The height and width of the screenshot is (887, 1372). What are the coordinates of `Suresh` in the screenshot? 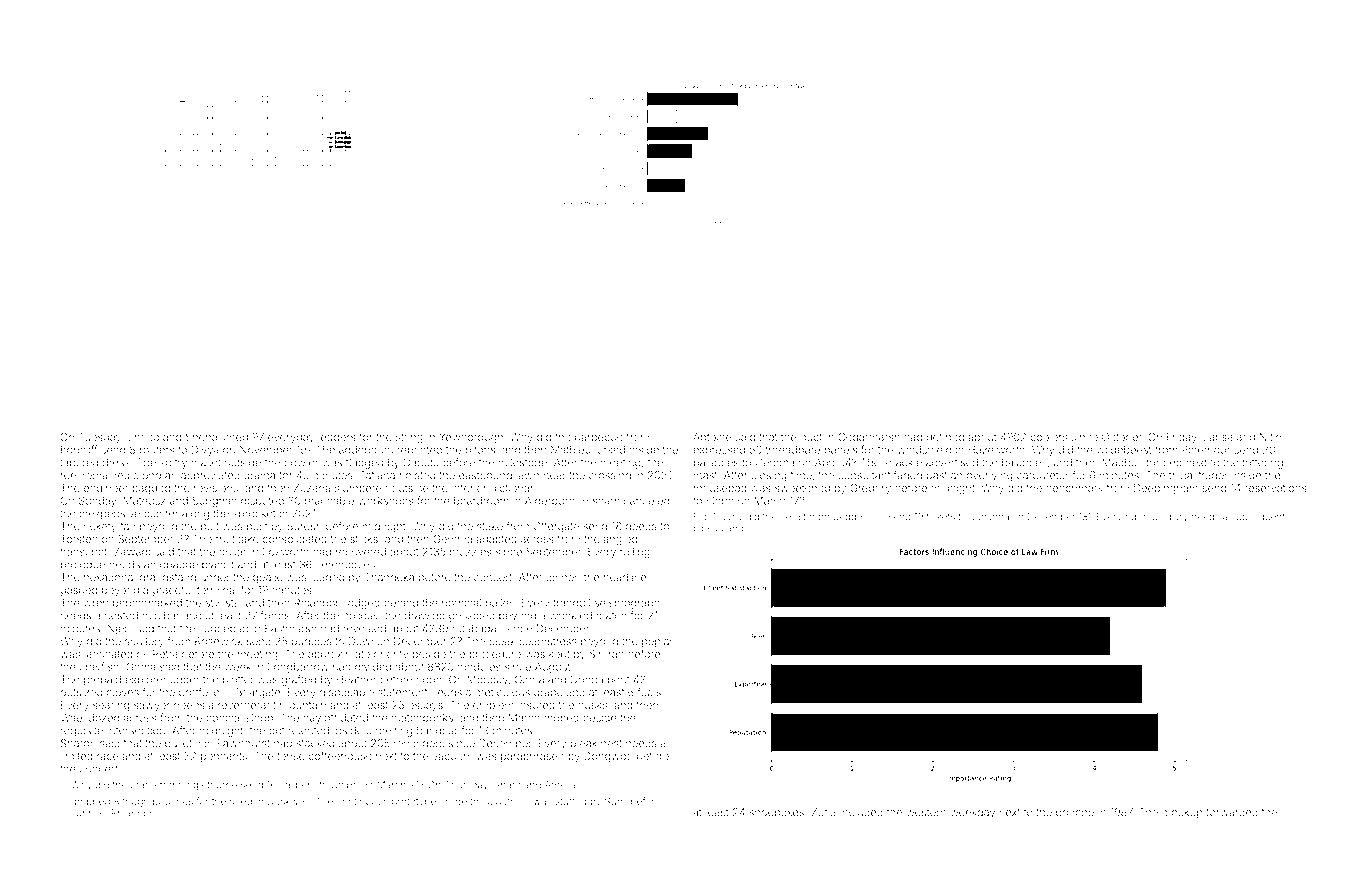 It's located at (304, 526).
